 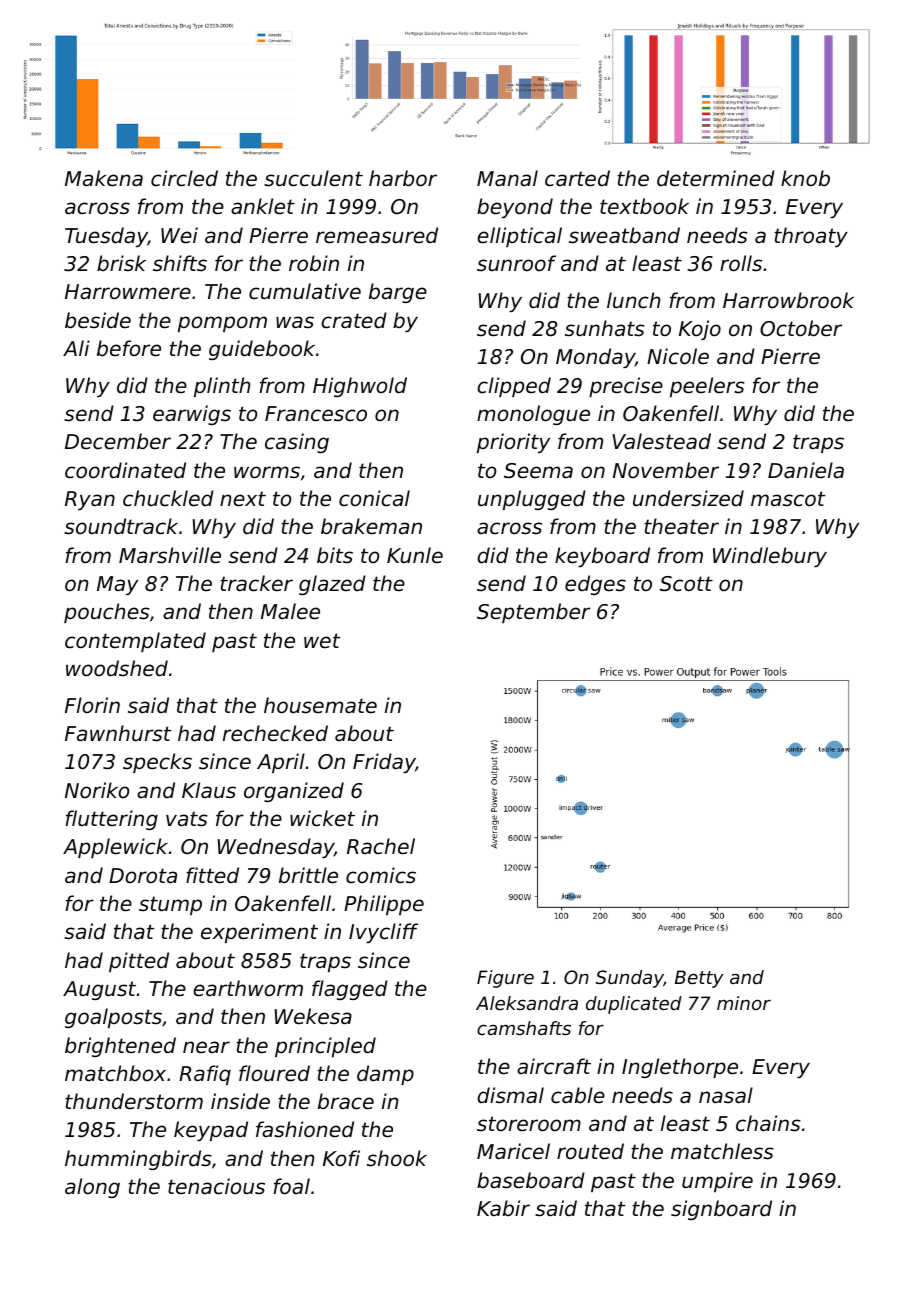 I want to click on Betty, so click(x=699, y=979).
